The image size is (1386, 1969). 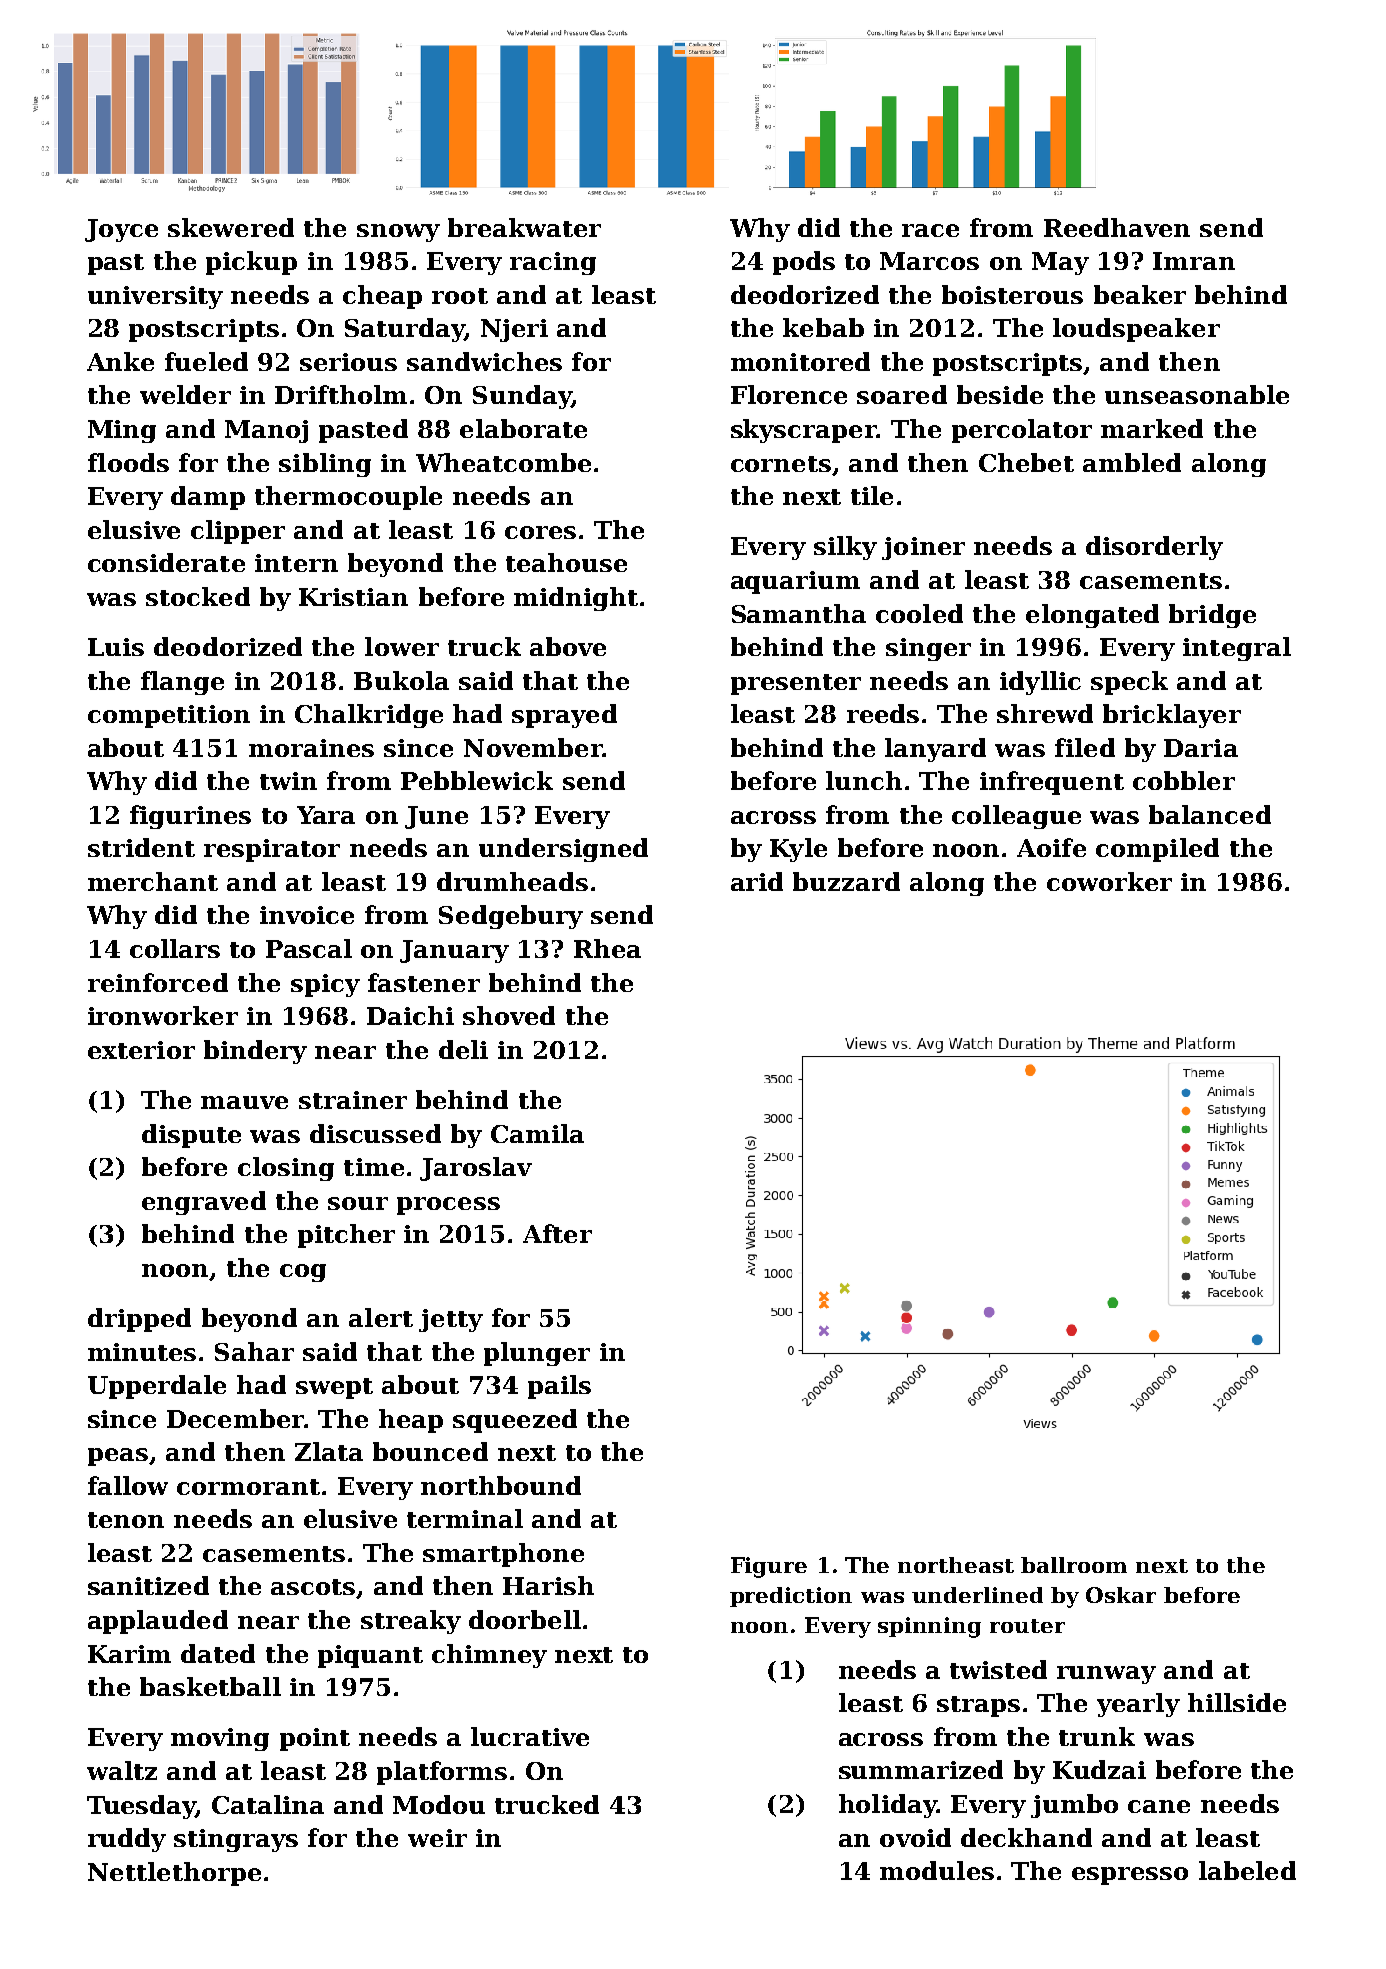 What do you see at coordinates (174, 1874) in the screenshot?
I see `Nettlethorpe` at bounding box center [174, 1874].
